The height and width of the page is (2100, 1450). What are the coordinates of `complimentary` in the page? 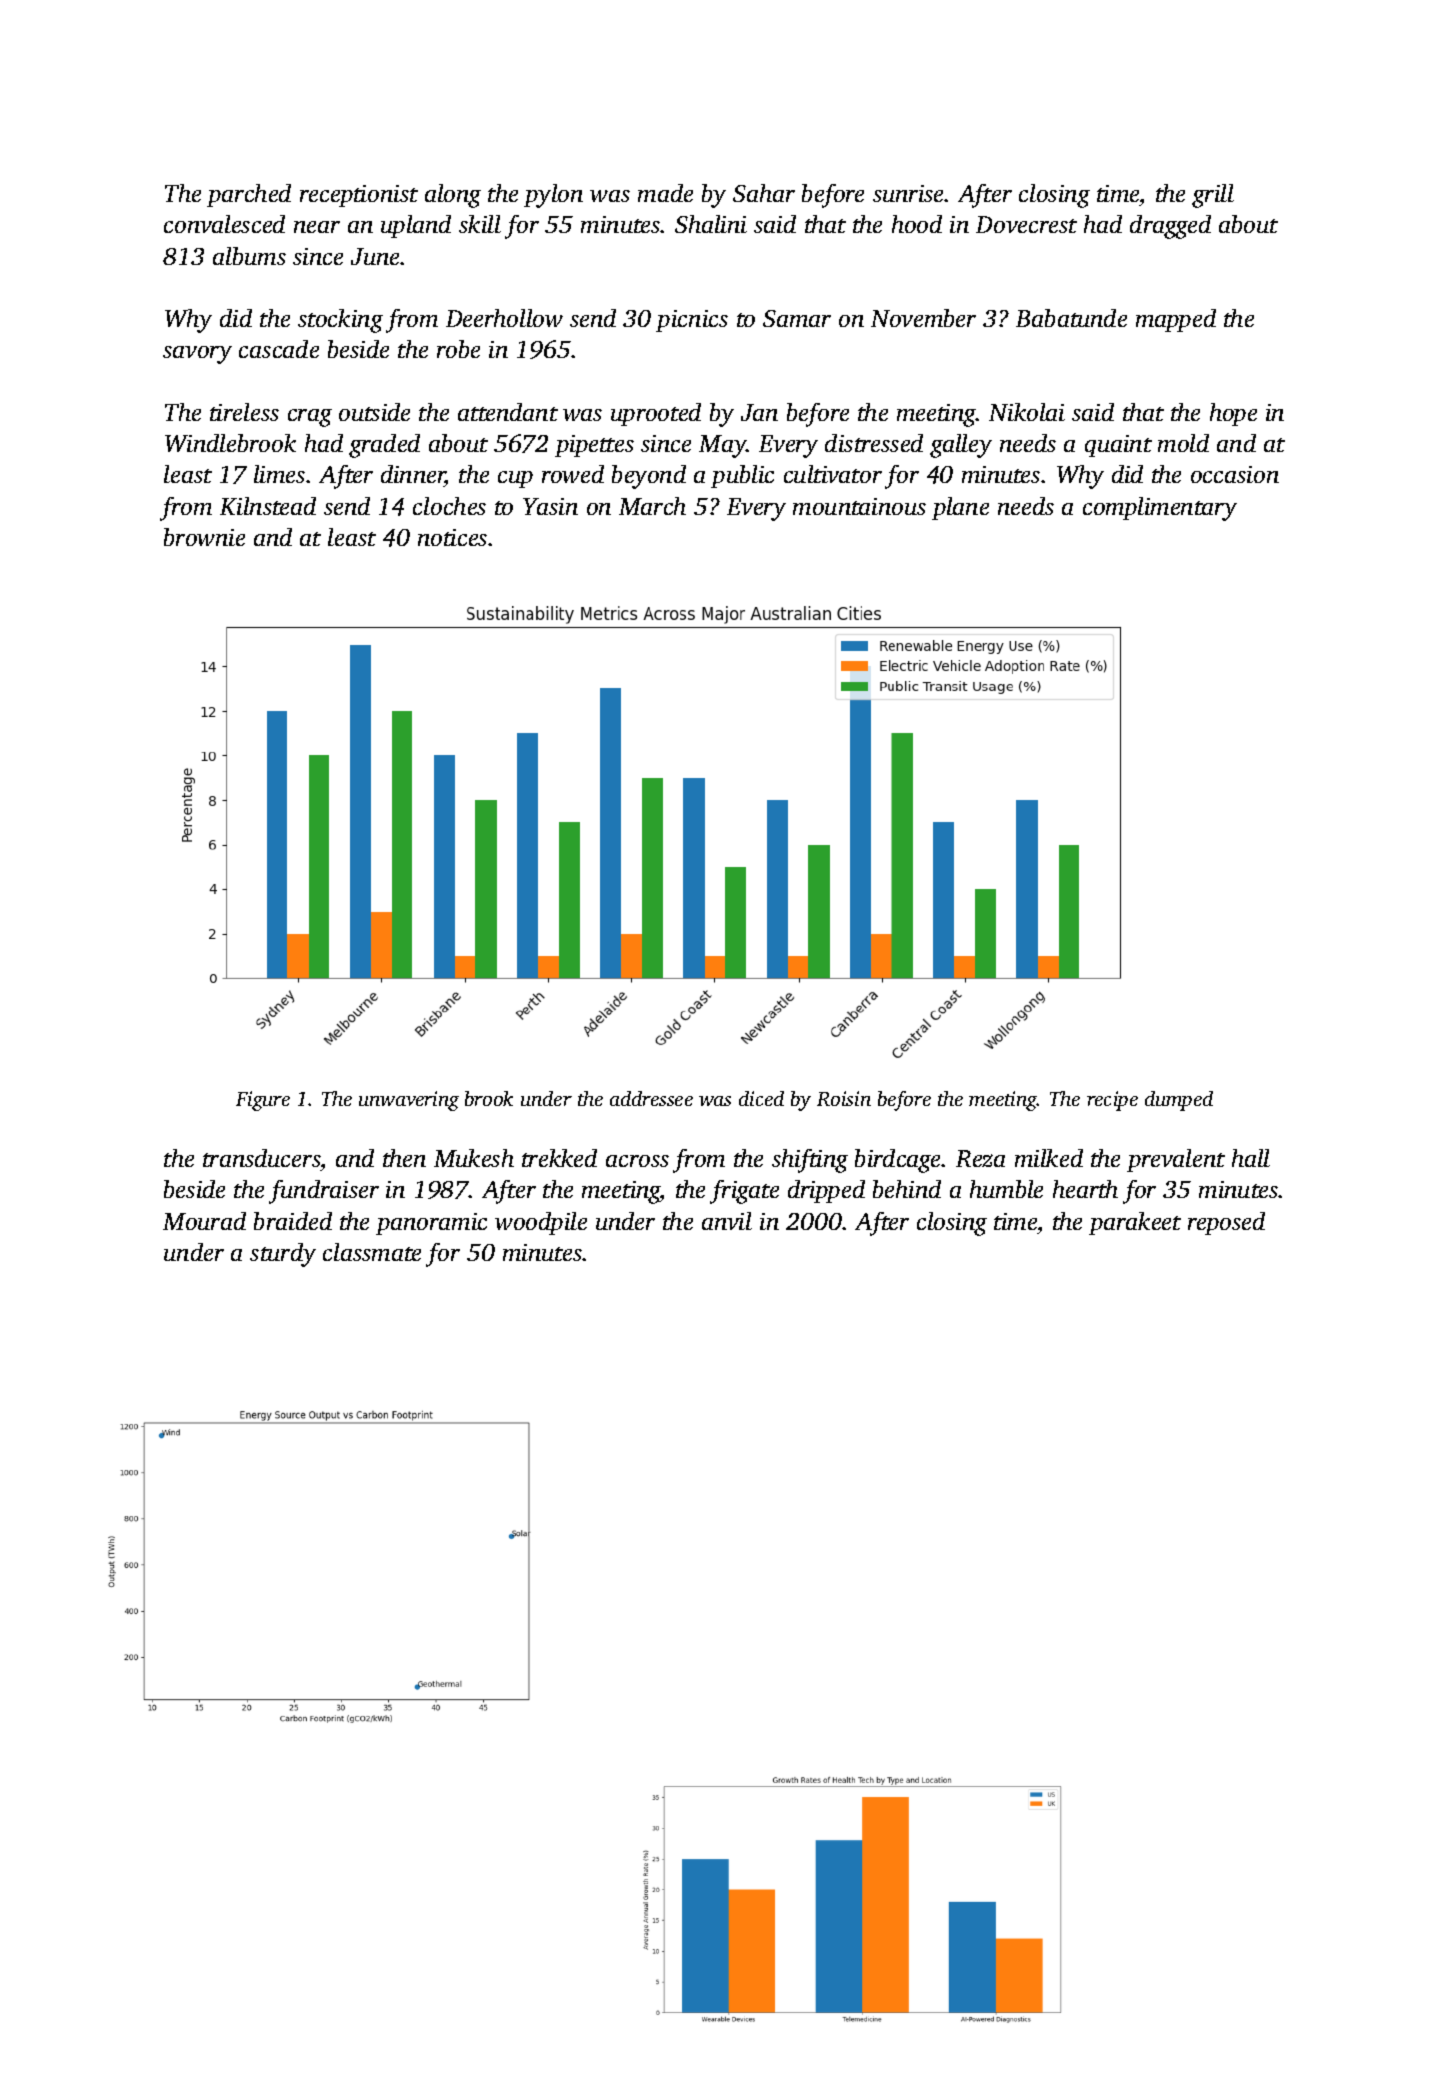 It's located at (1160, 509).
